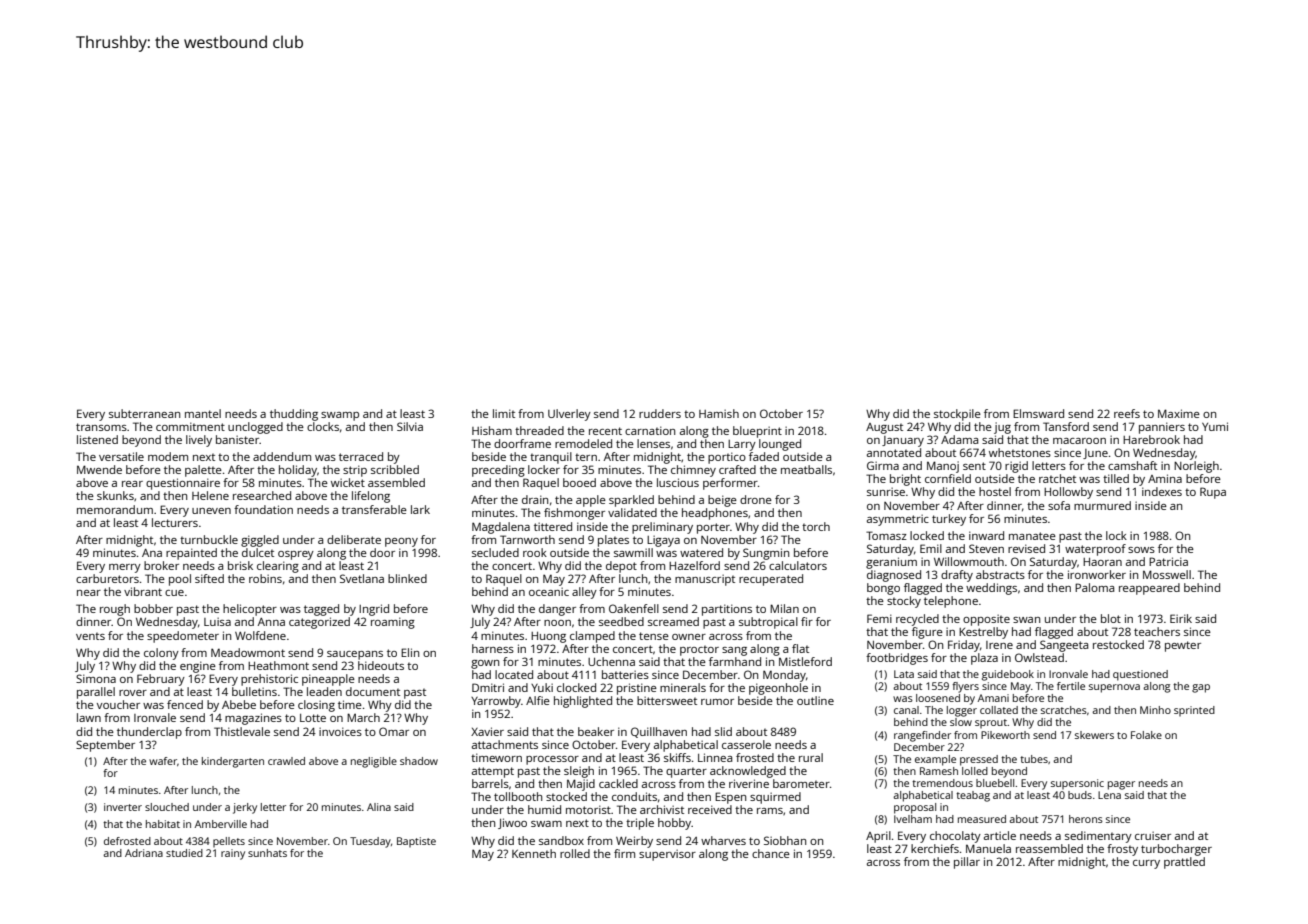 Image resolution: width=1308 pixels, height=924 pixels. What do you see at coordinates (1038, 413) in the screenshot?
I see `Elmsward` at bounding box center [1038, 413].
